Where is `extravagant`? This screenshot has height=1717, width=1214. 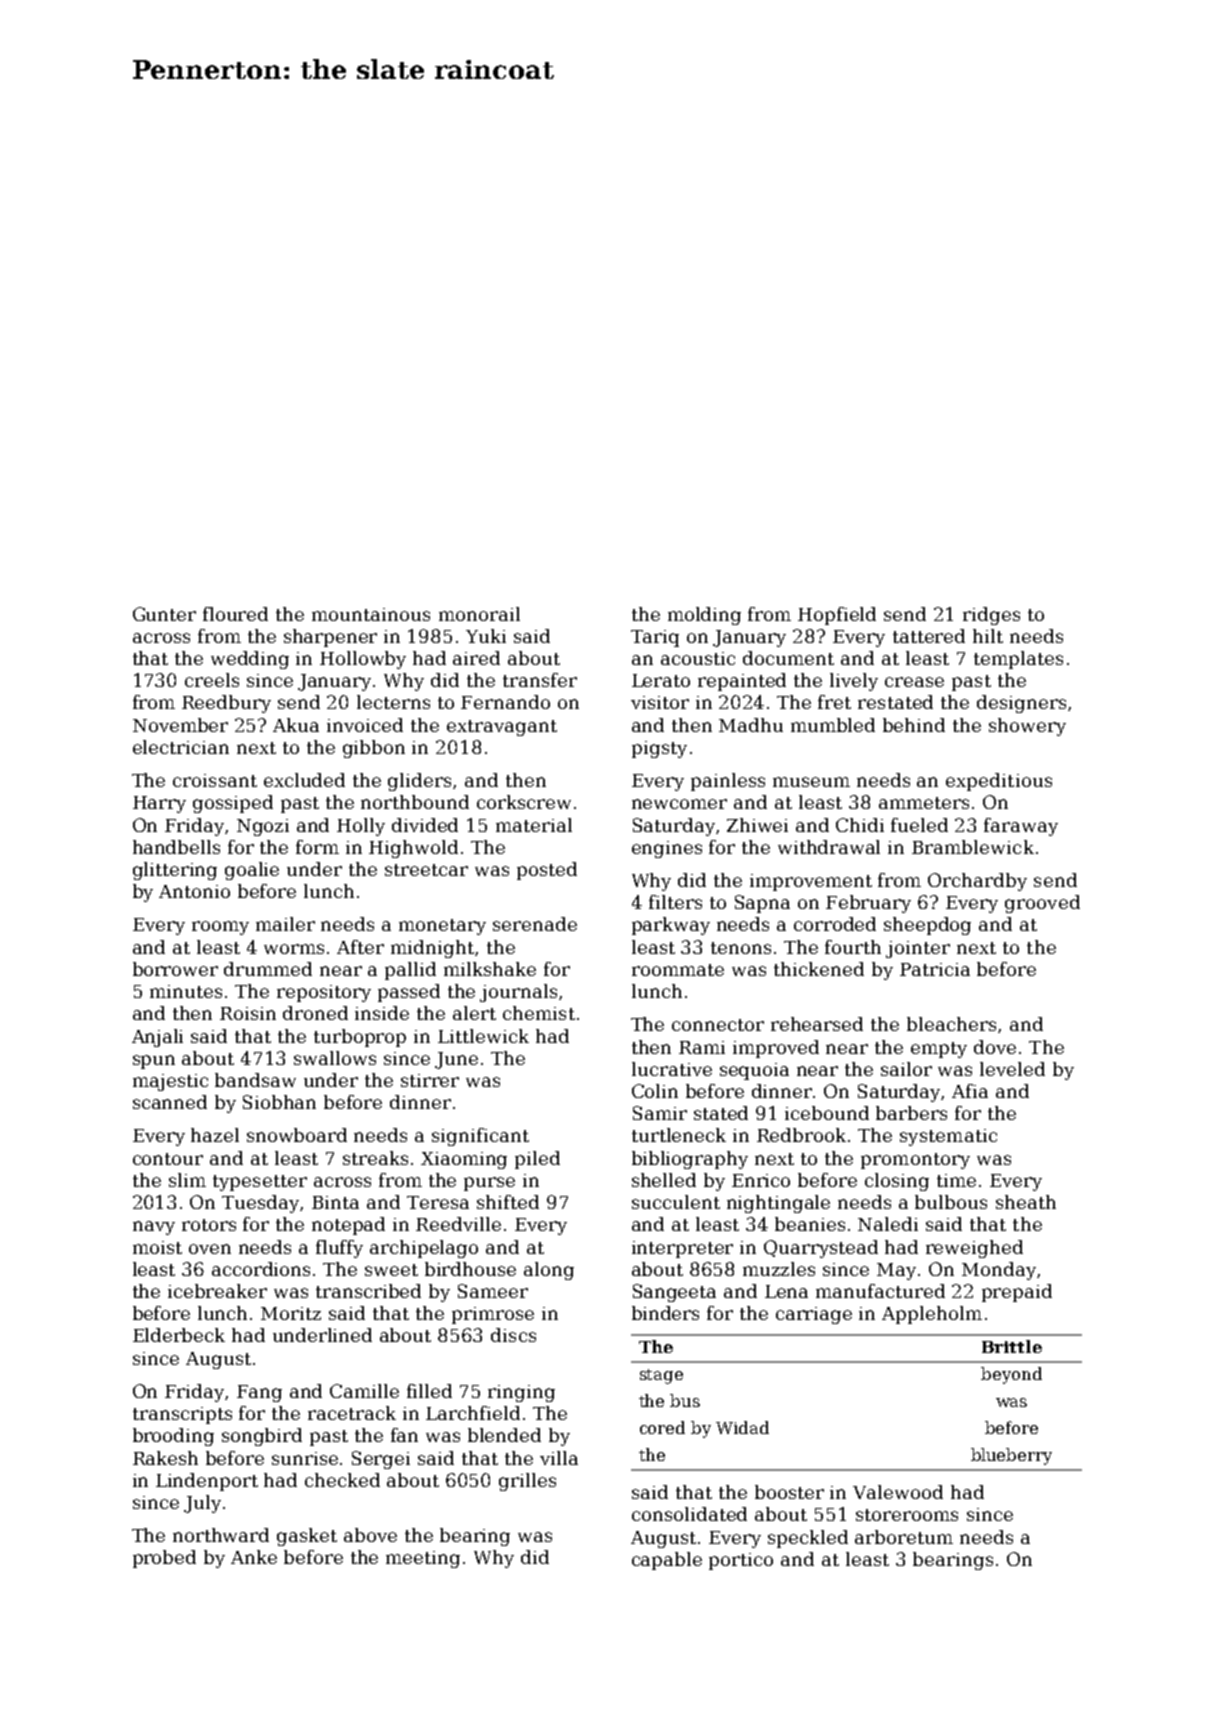
extravagant is located at coordinates (502, 728).
